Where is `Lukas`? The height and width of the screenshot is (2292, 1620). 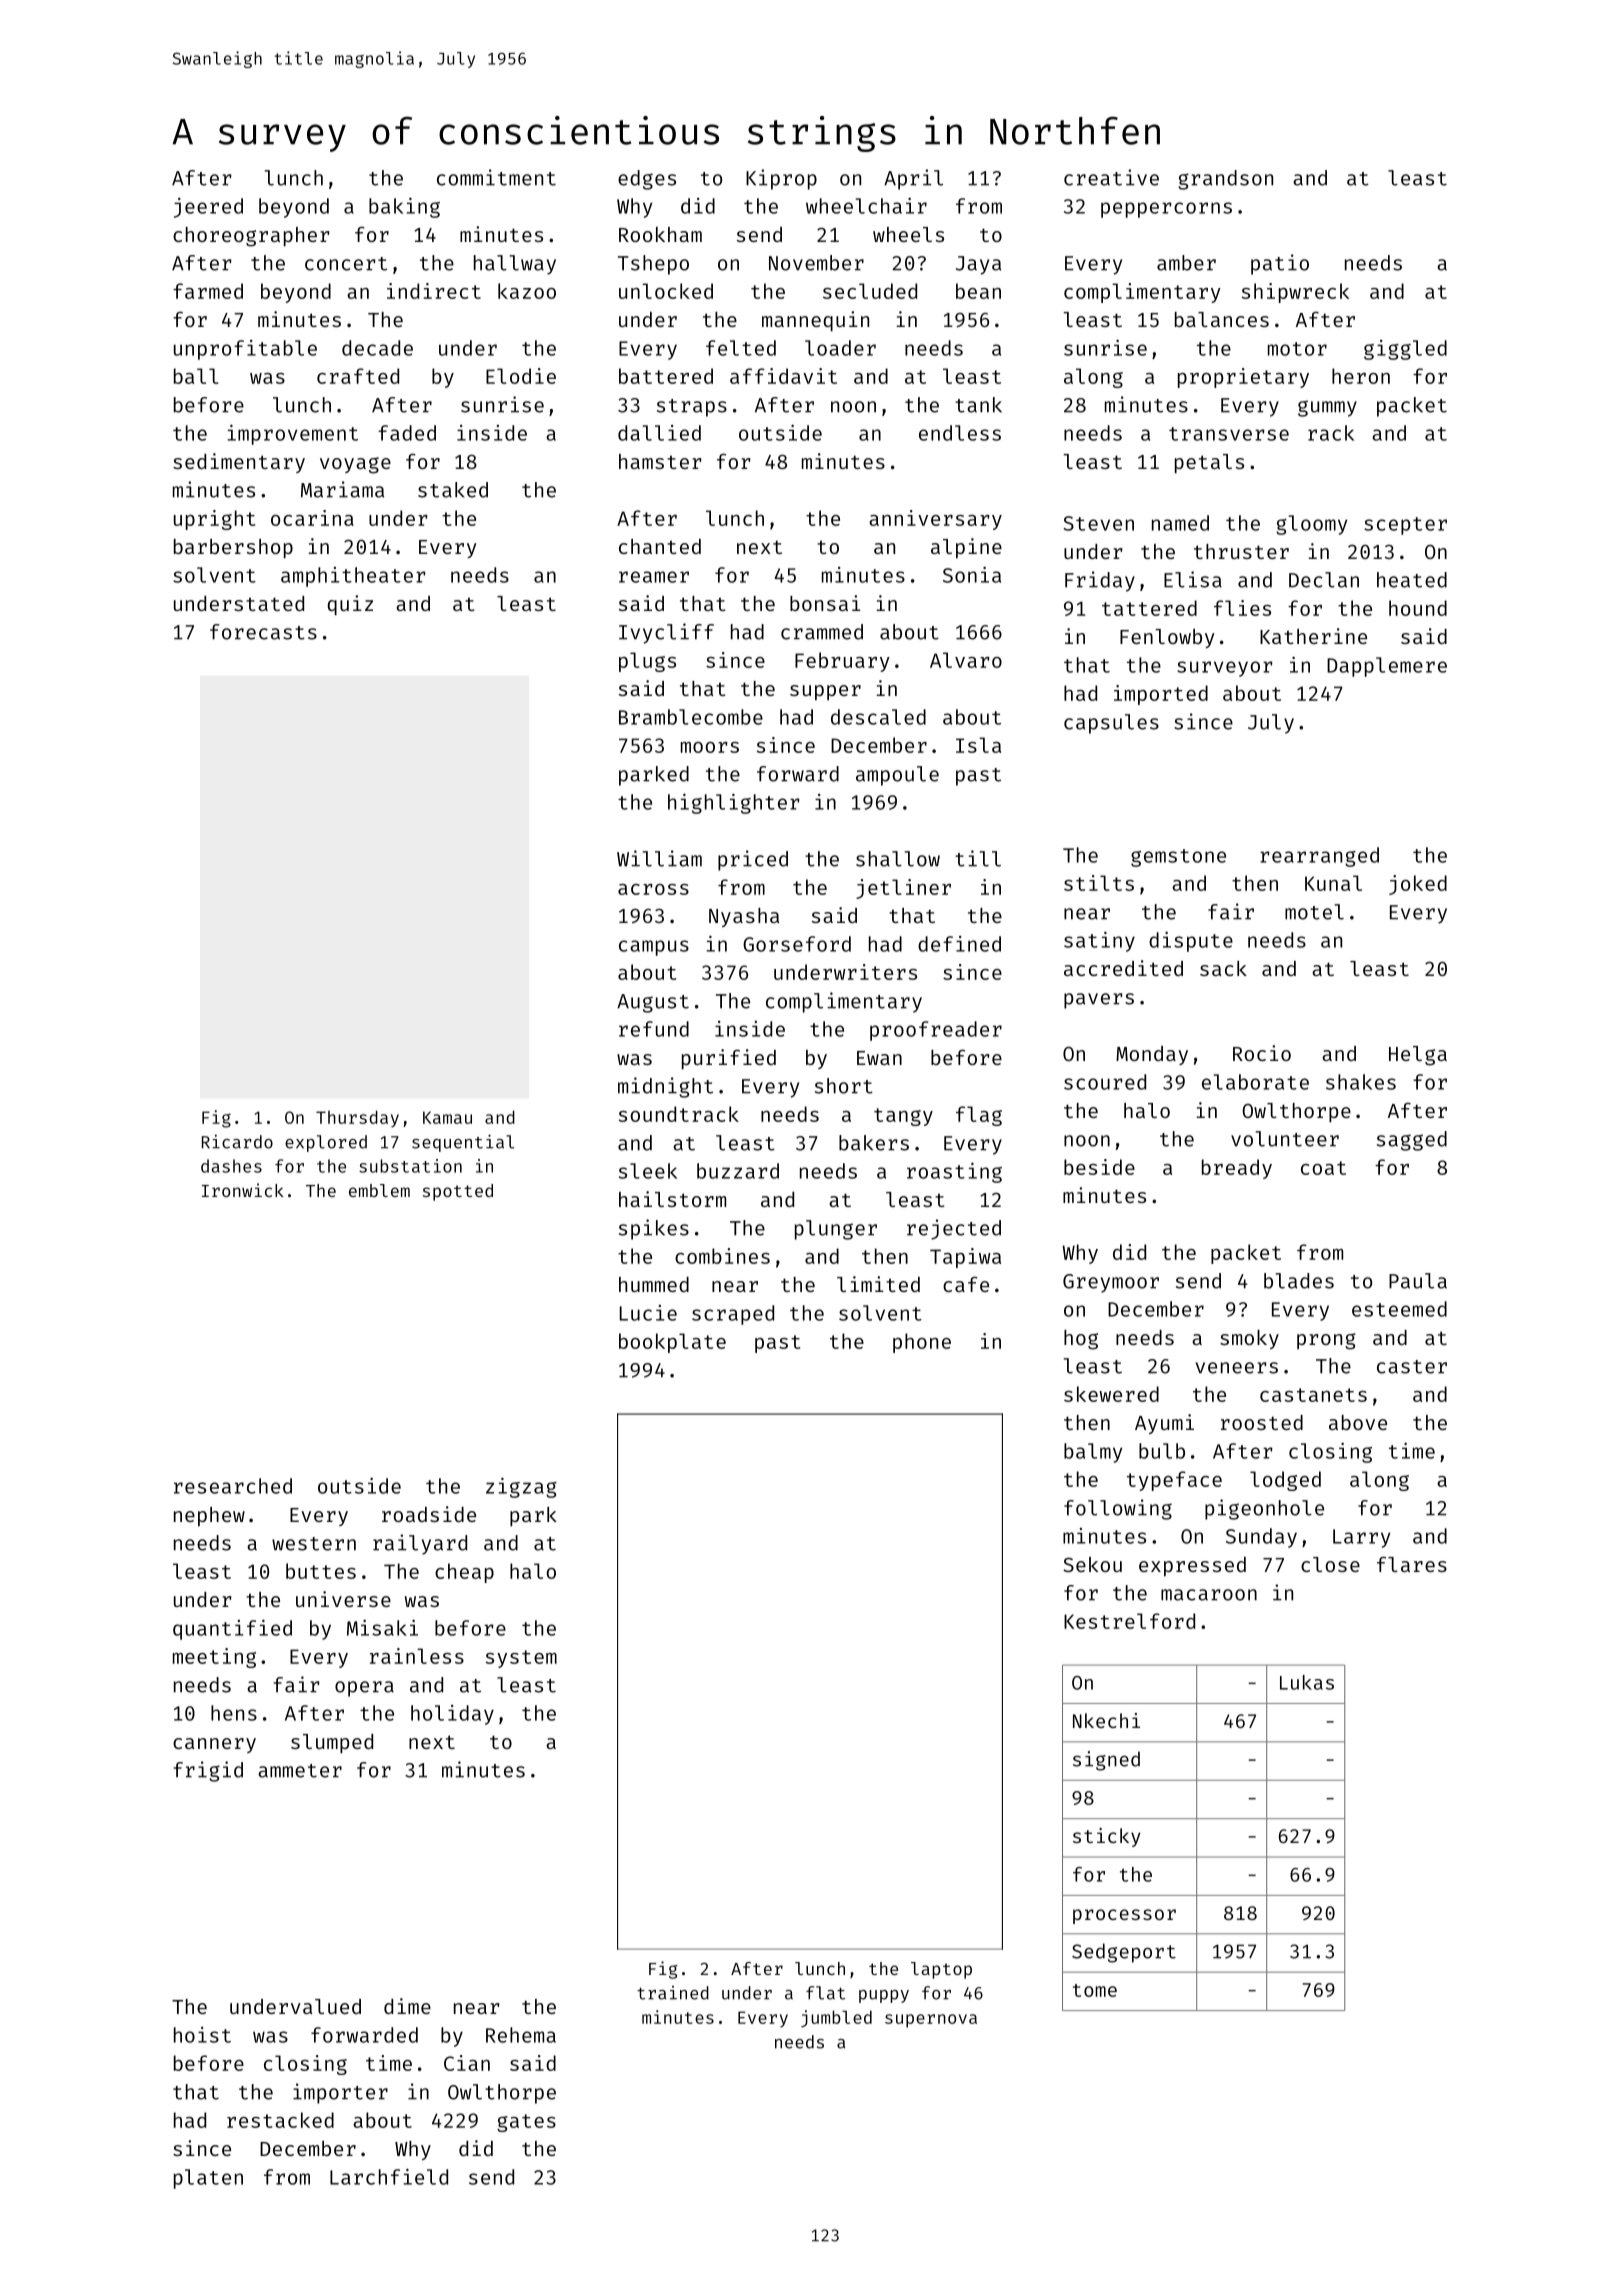
Lukas is located at coordinates (1307, 1682).
